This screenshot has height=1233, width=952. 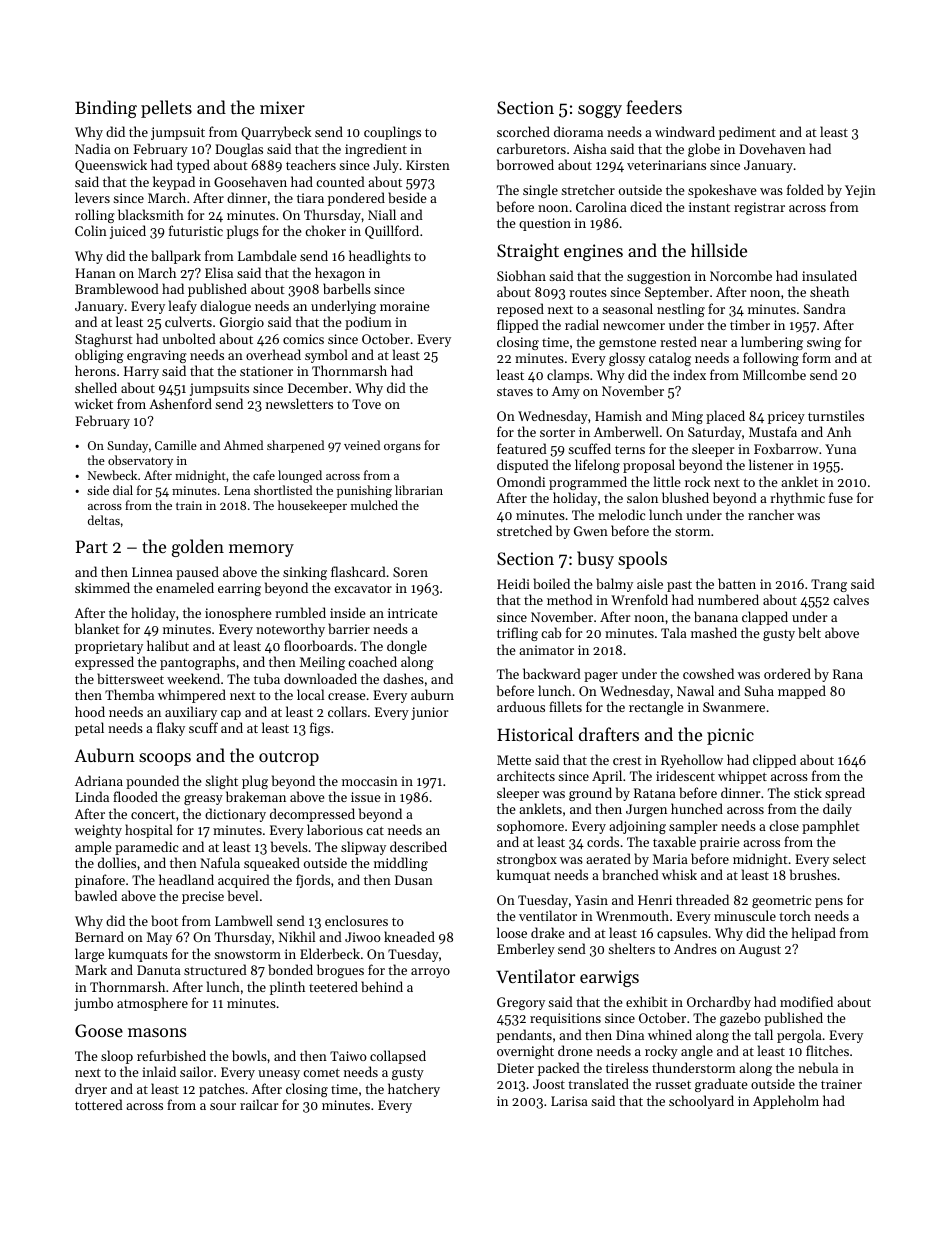 I want to click on blanket, so click(x=97, y=628).
